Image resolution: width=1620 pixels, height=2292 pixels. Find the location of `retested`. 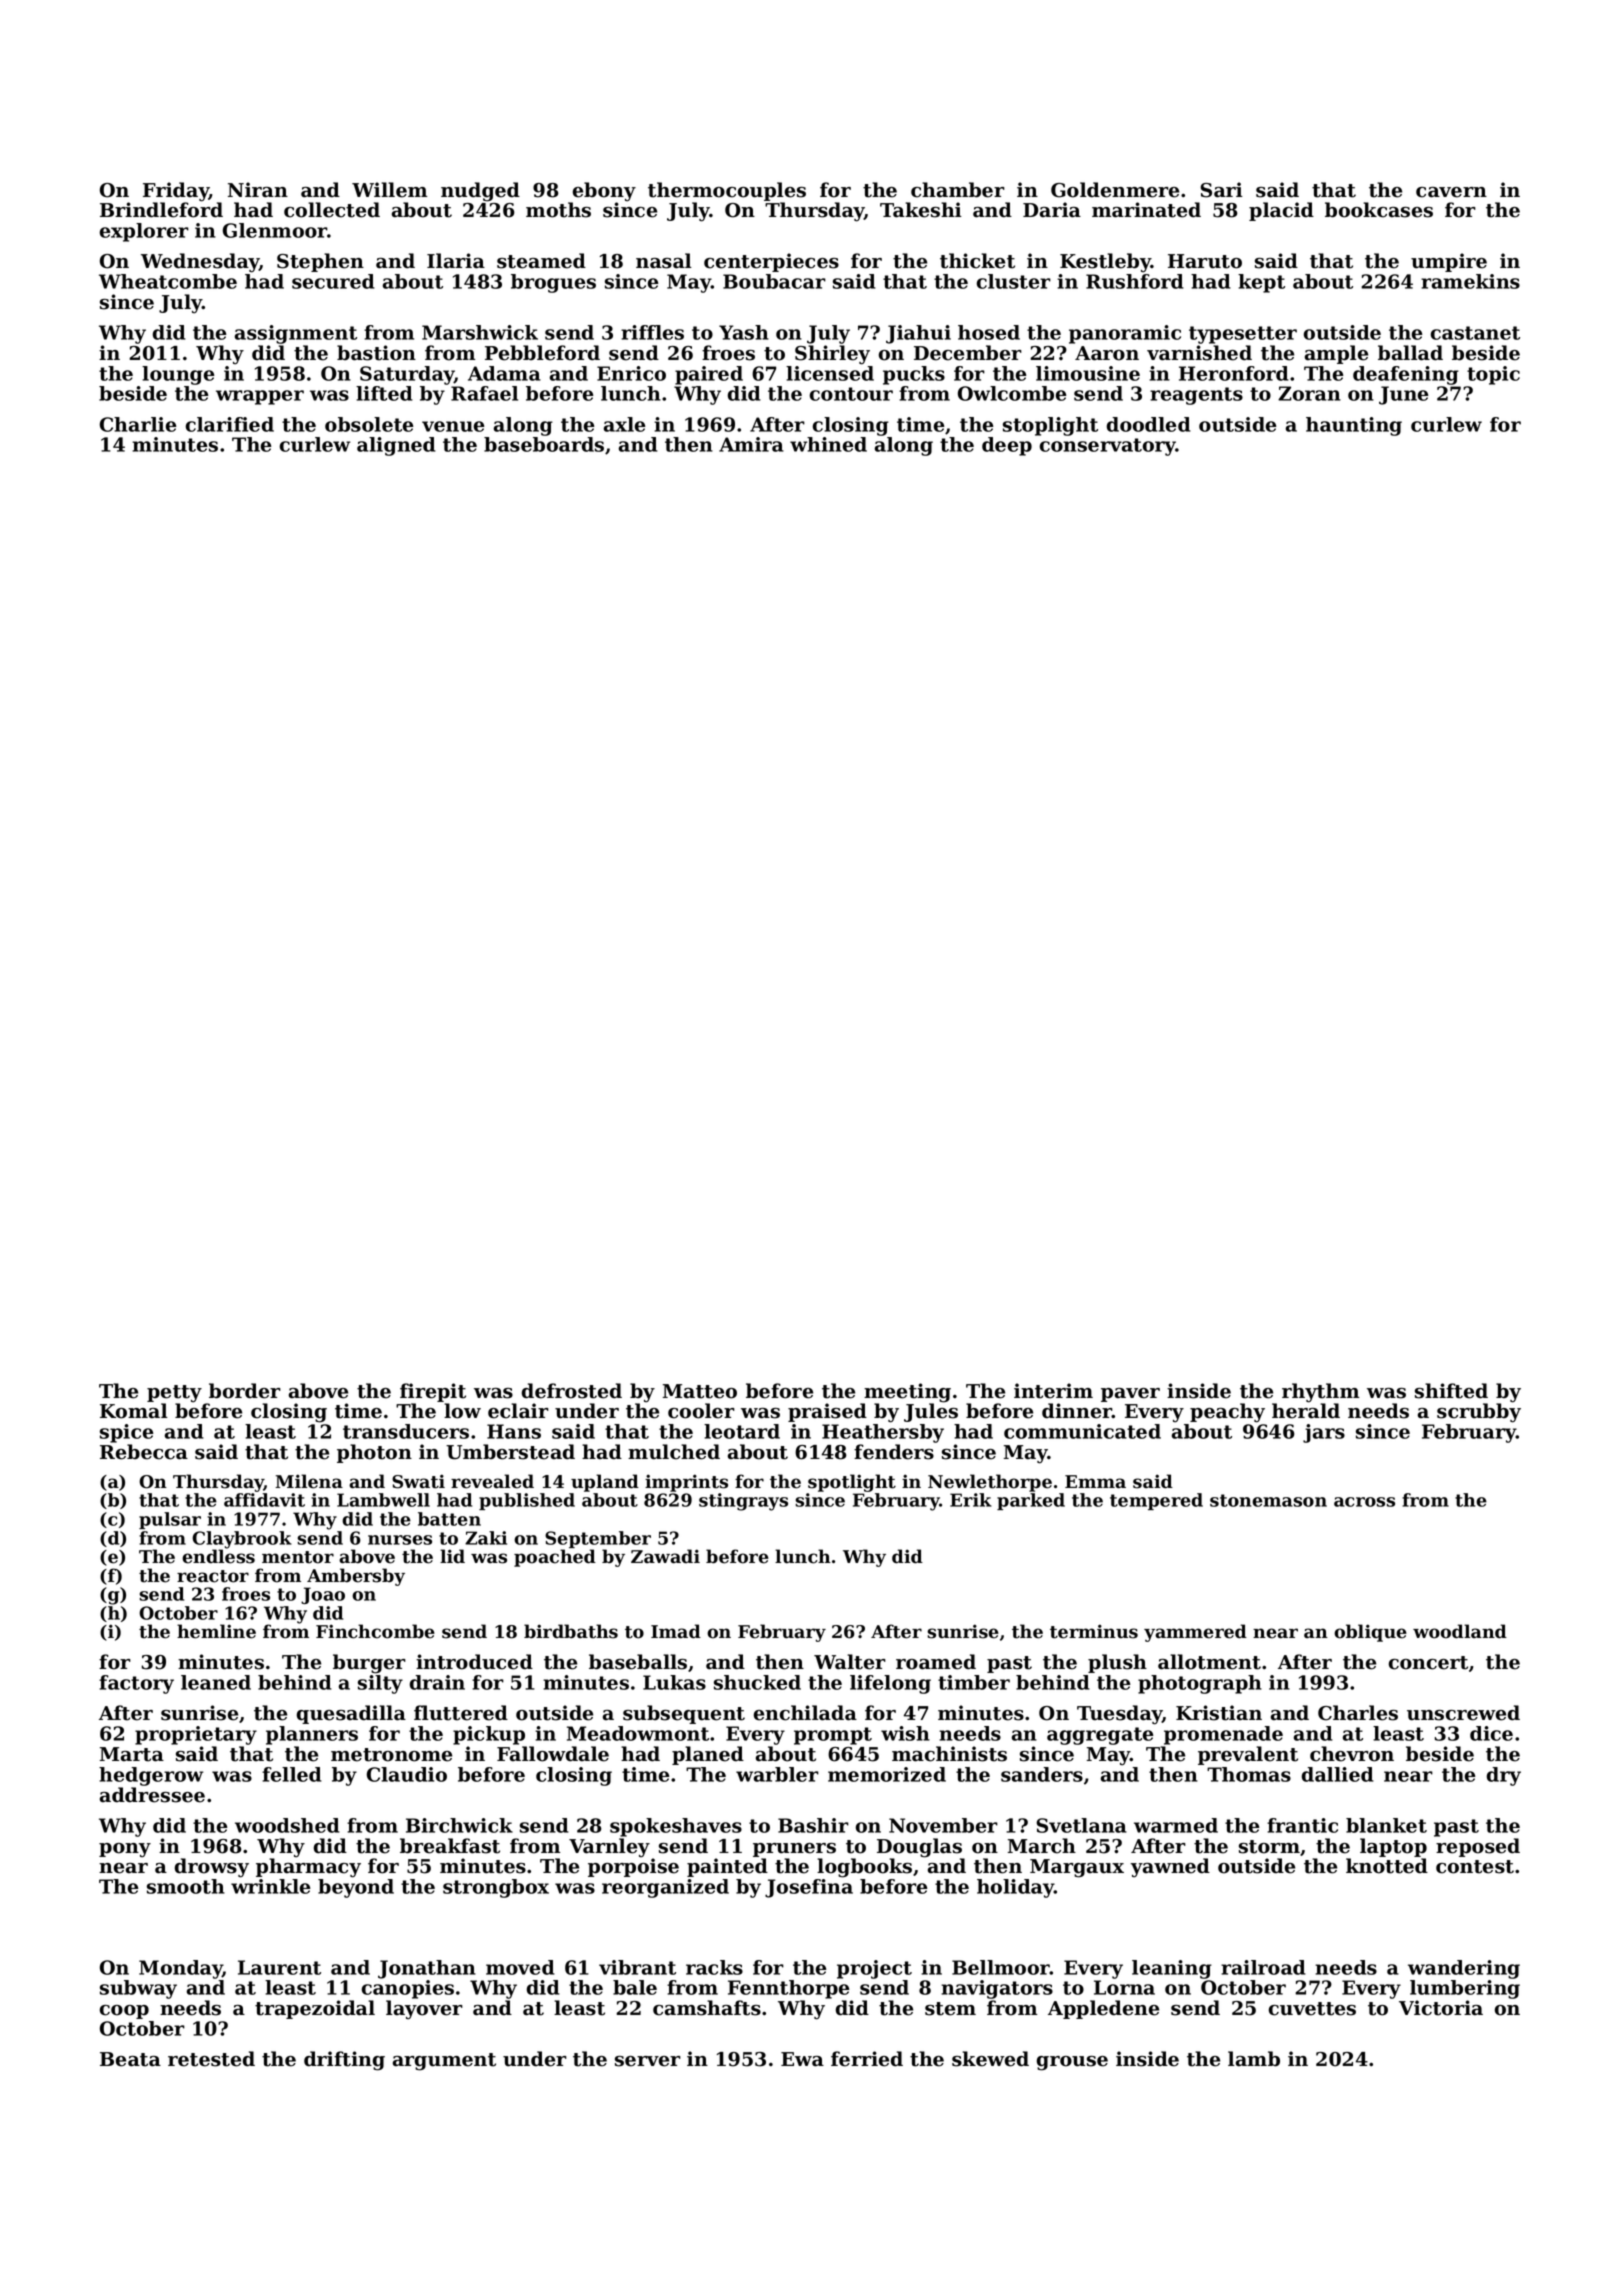

retested is located at coordinates (211, 2059).
